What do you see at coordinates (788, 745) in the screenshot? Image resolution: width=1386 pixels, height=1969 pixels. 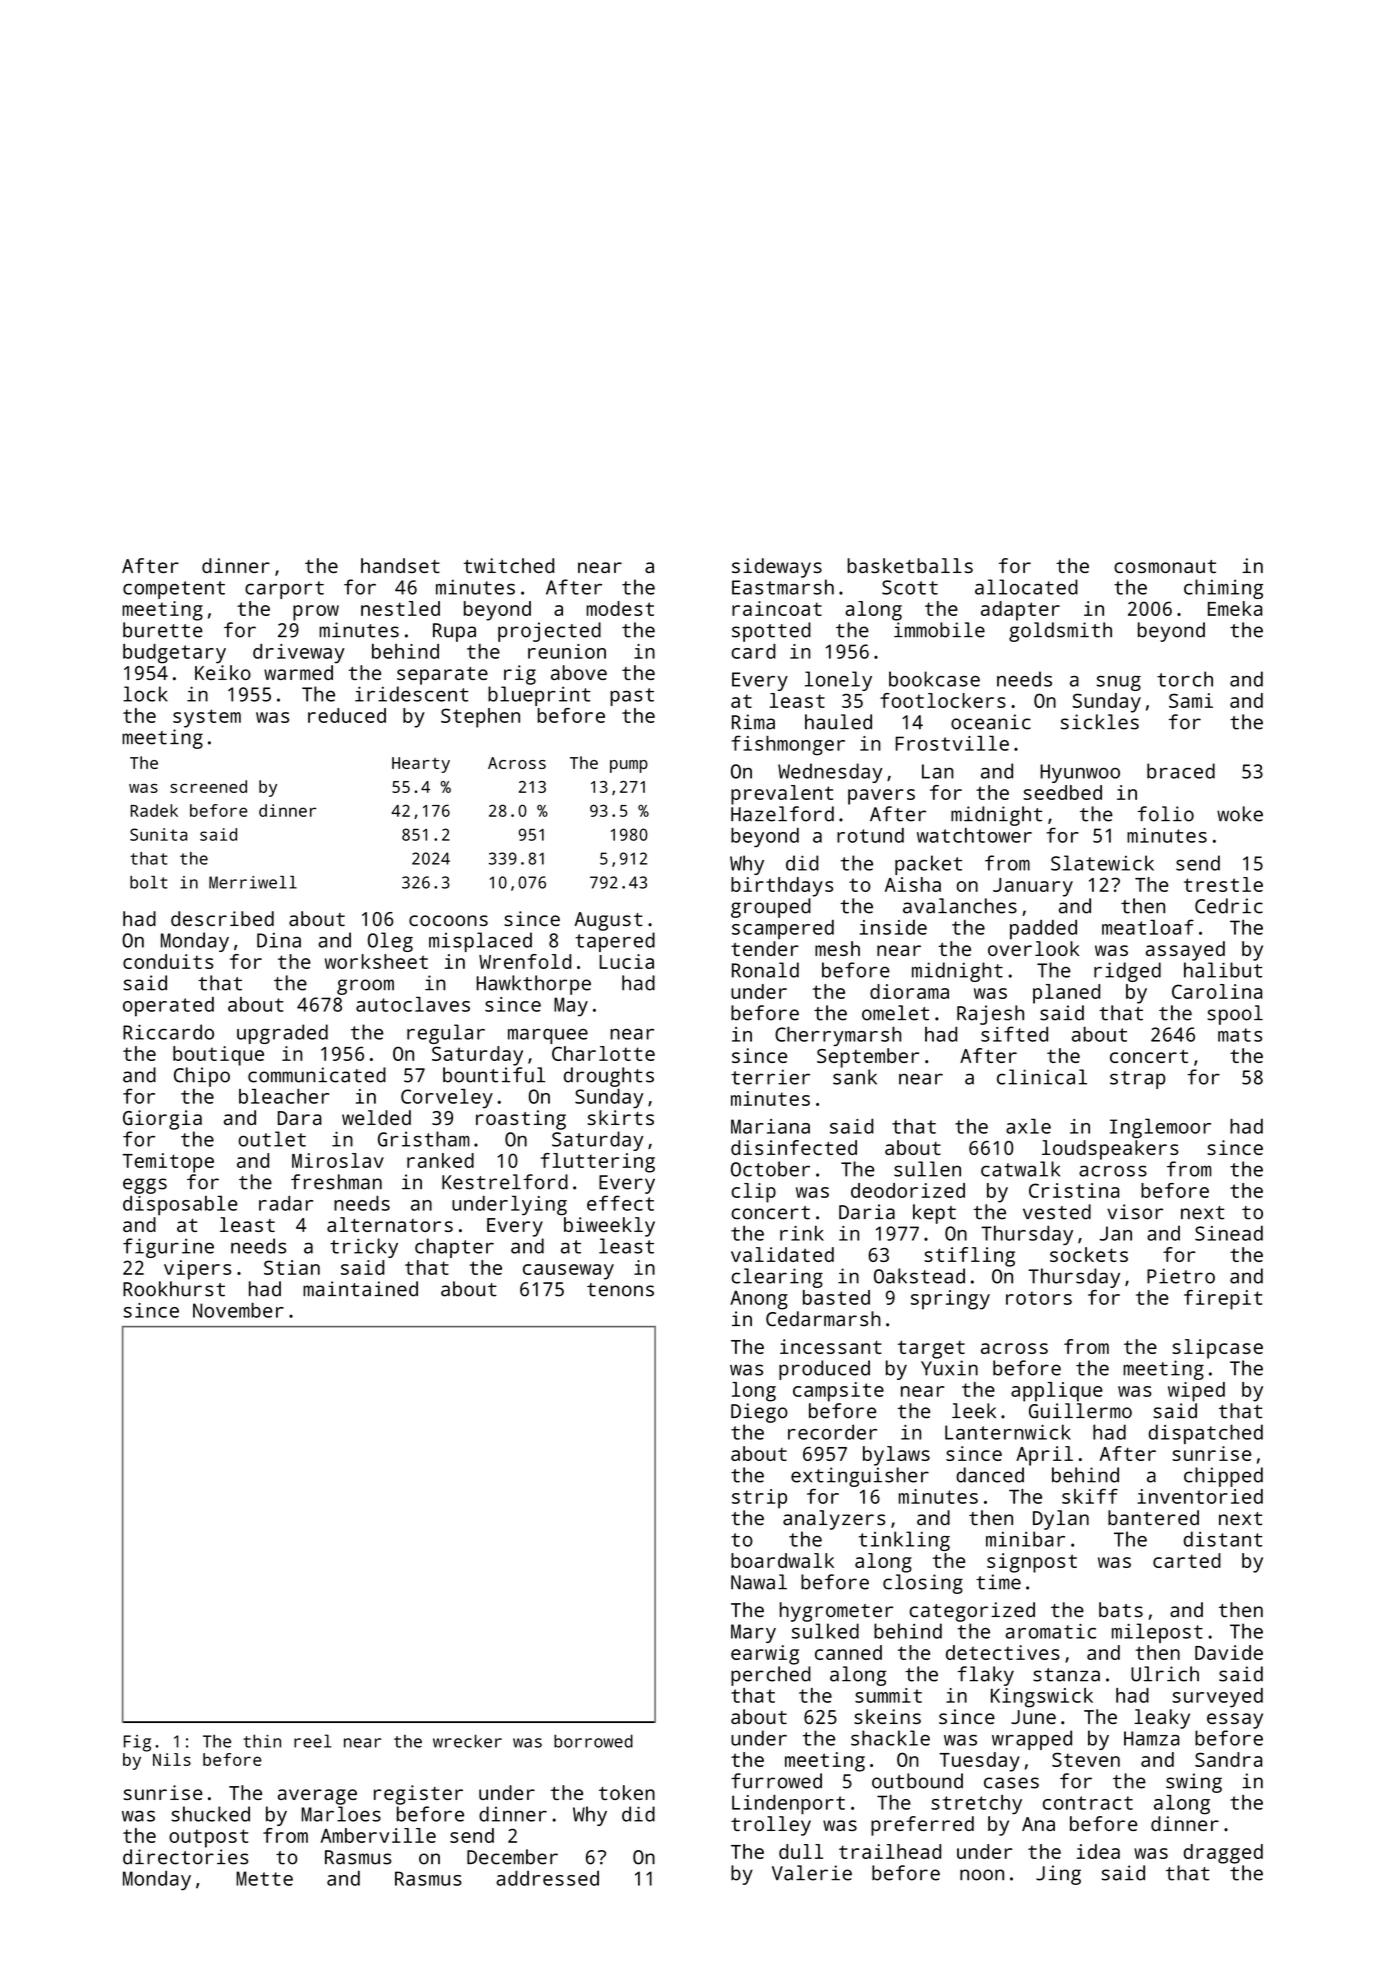 I see `fishmonger` at bounding box center [788, 745].
